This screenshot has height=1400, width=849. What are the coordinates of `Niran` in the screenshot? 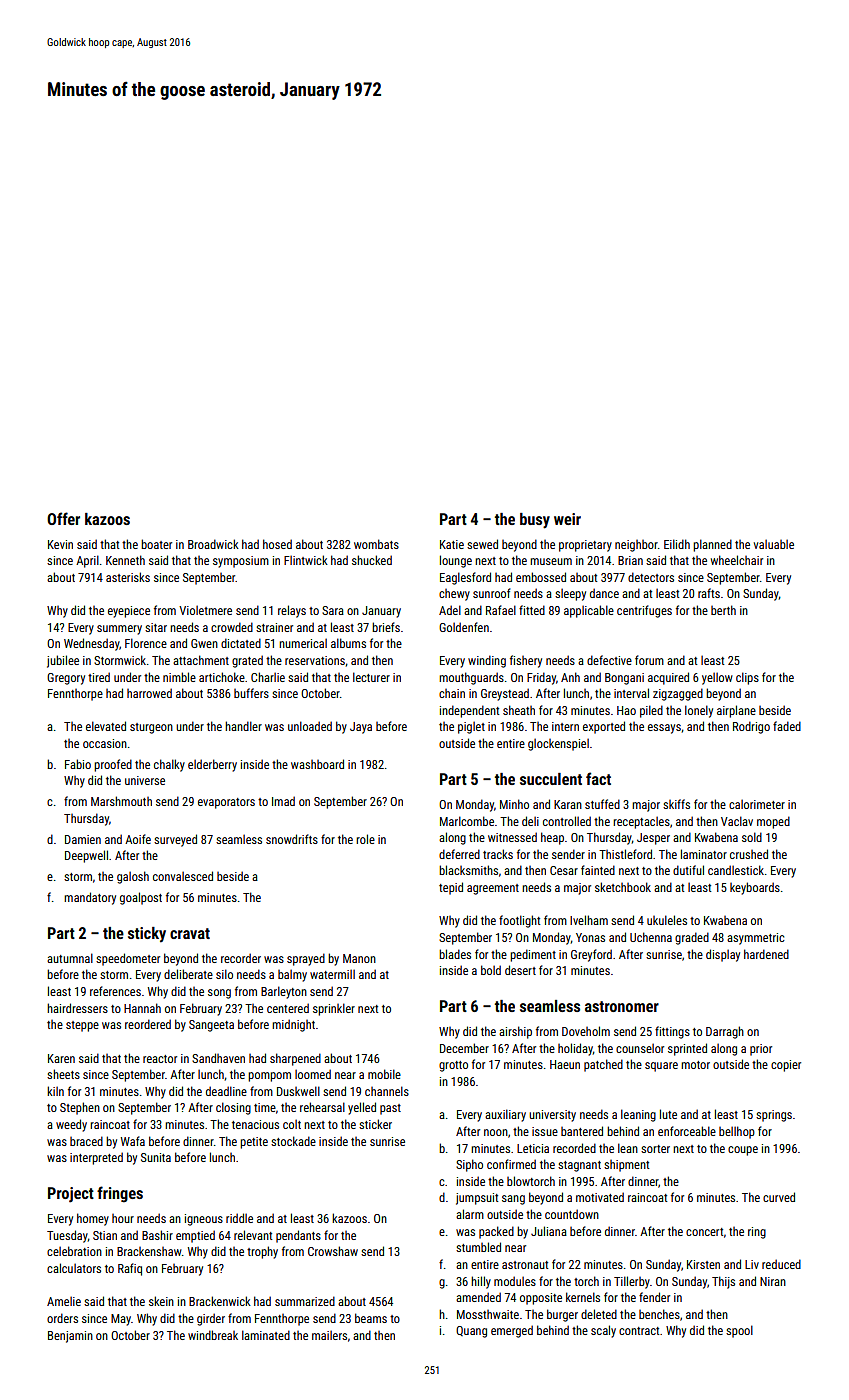 It's located at (773, 1281).
